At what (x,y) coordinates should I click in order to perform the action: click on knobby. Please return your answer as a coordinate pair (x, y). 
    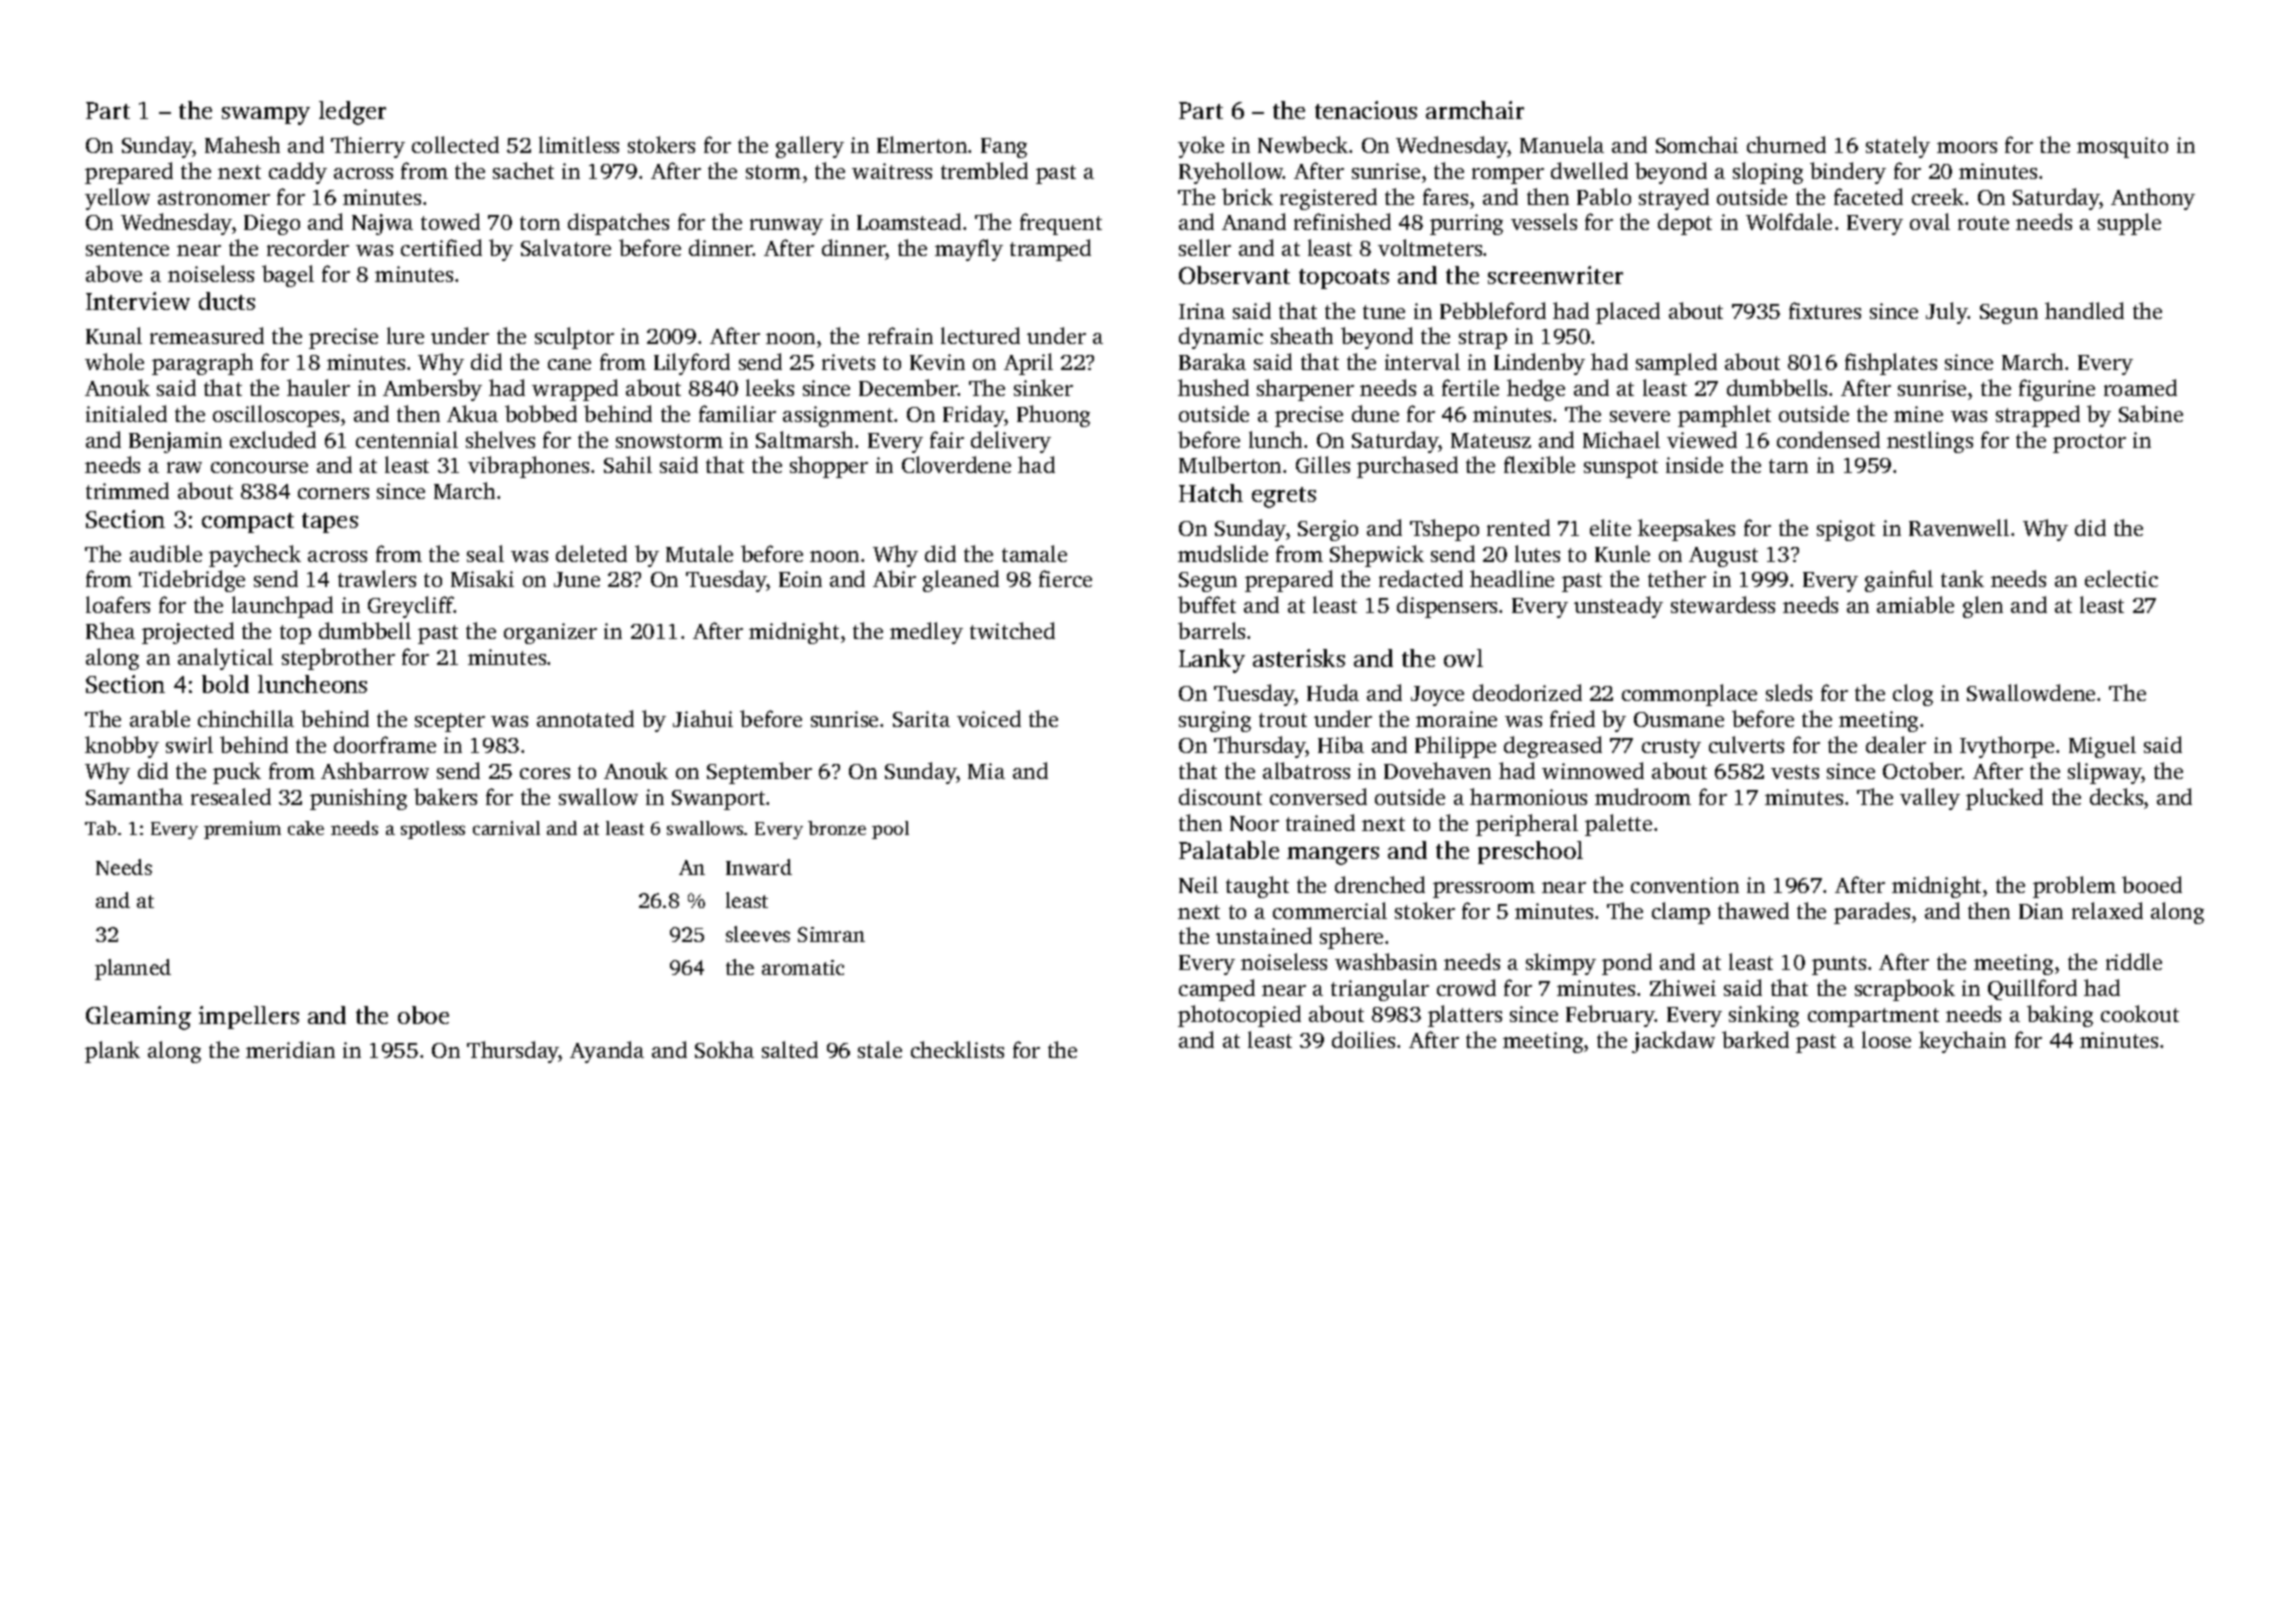
    Looking at the image, I should click on (122, 747).
